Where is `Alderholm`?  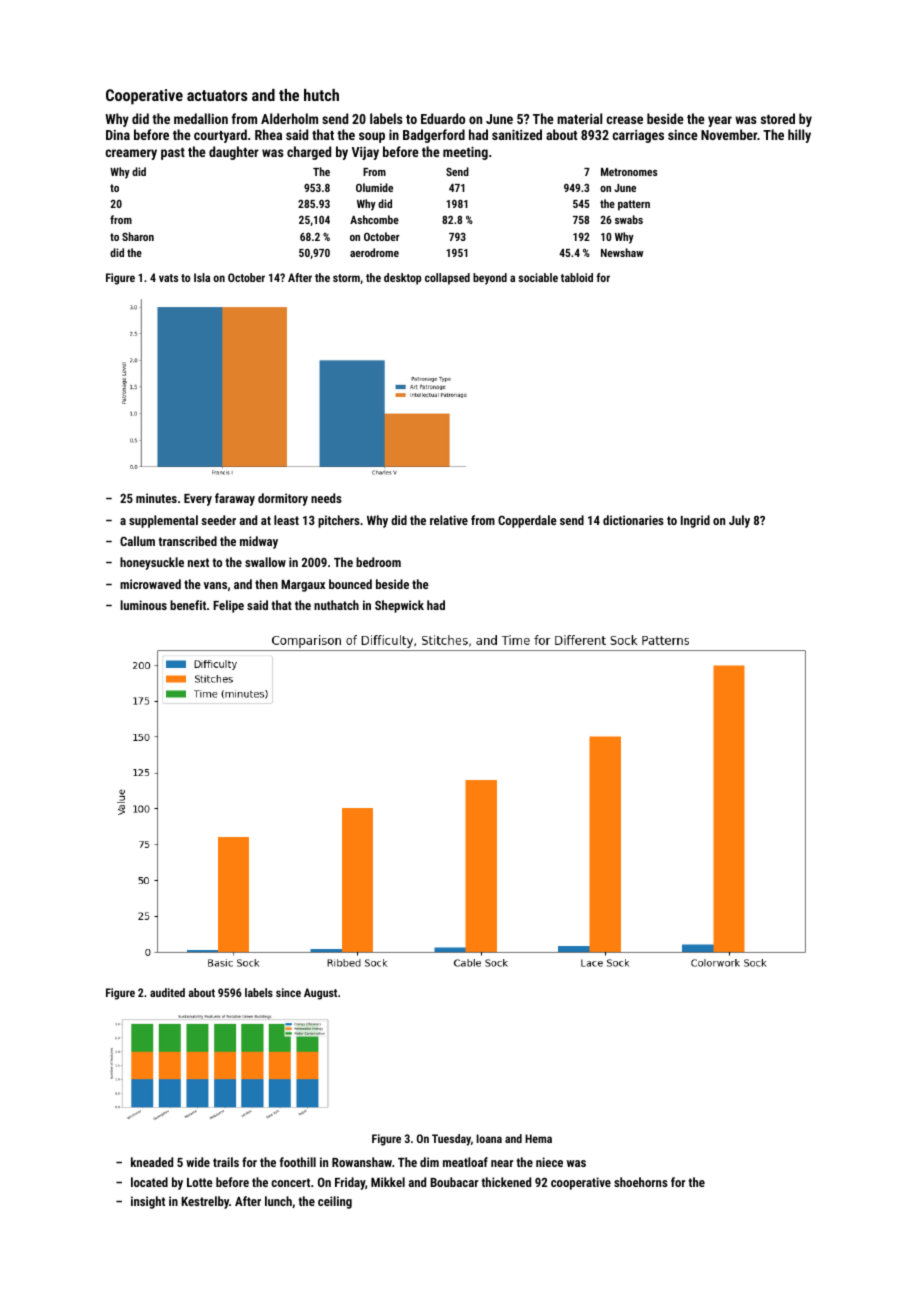 Alderholm is located at coordinates (289, 118).
